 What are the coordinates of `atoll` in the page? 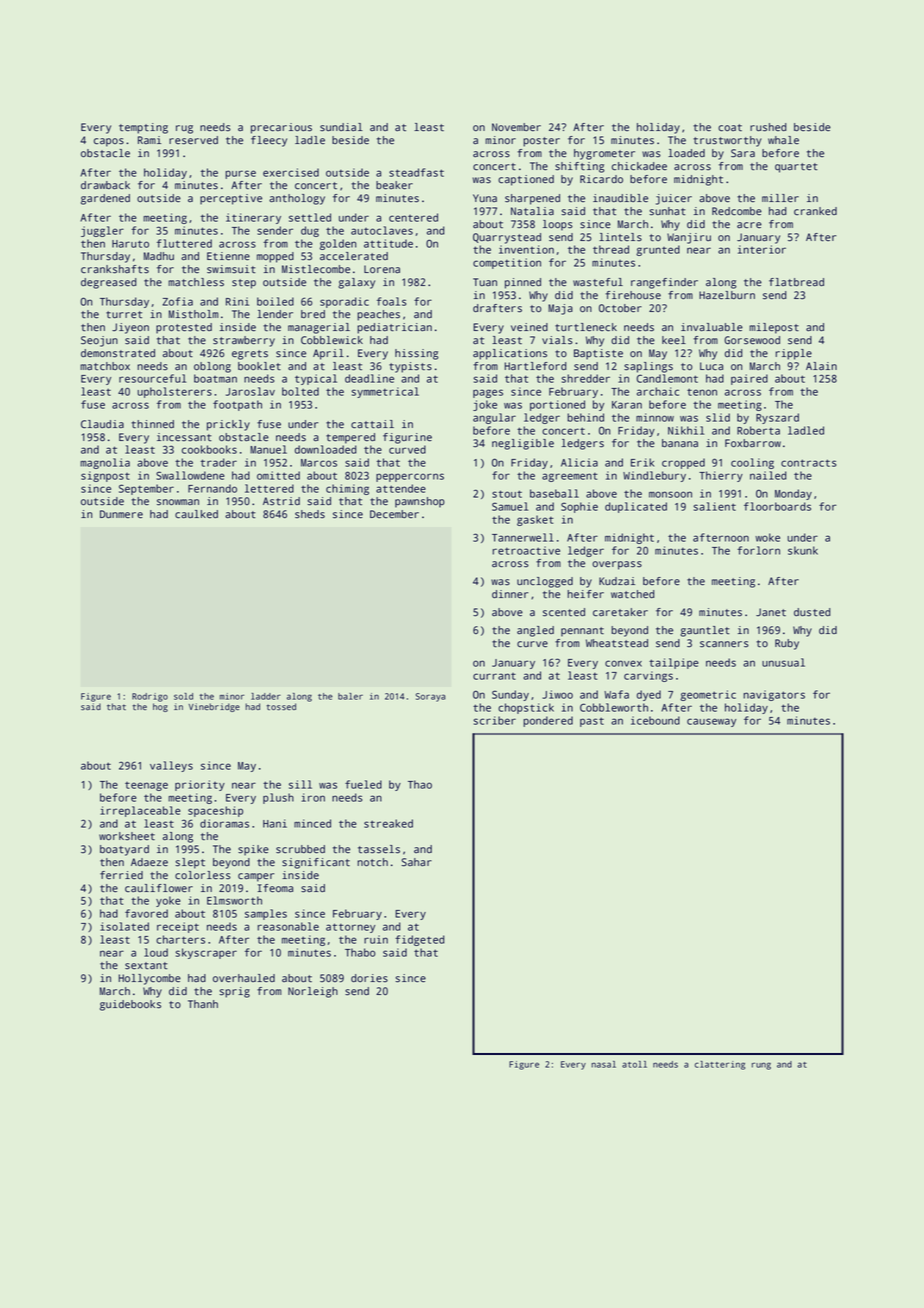 It's located at (634, 1064).
